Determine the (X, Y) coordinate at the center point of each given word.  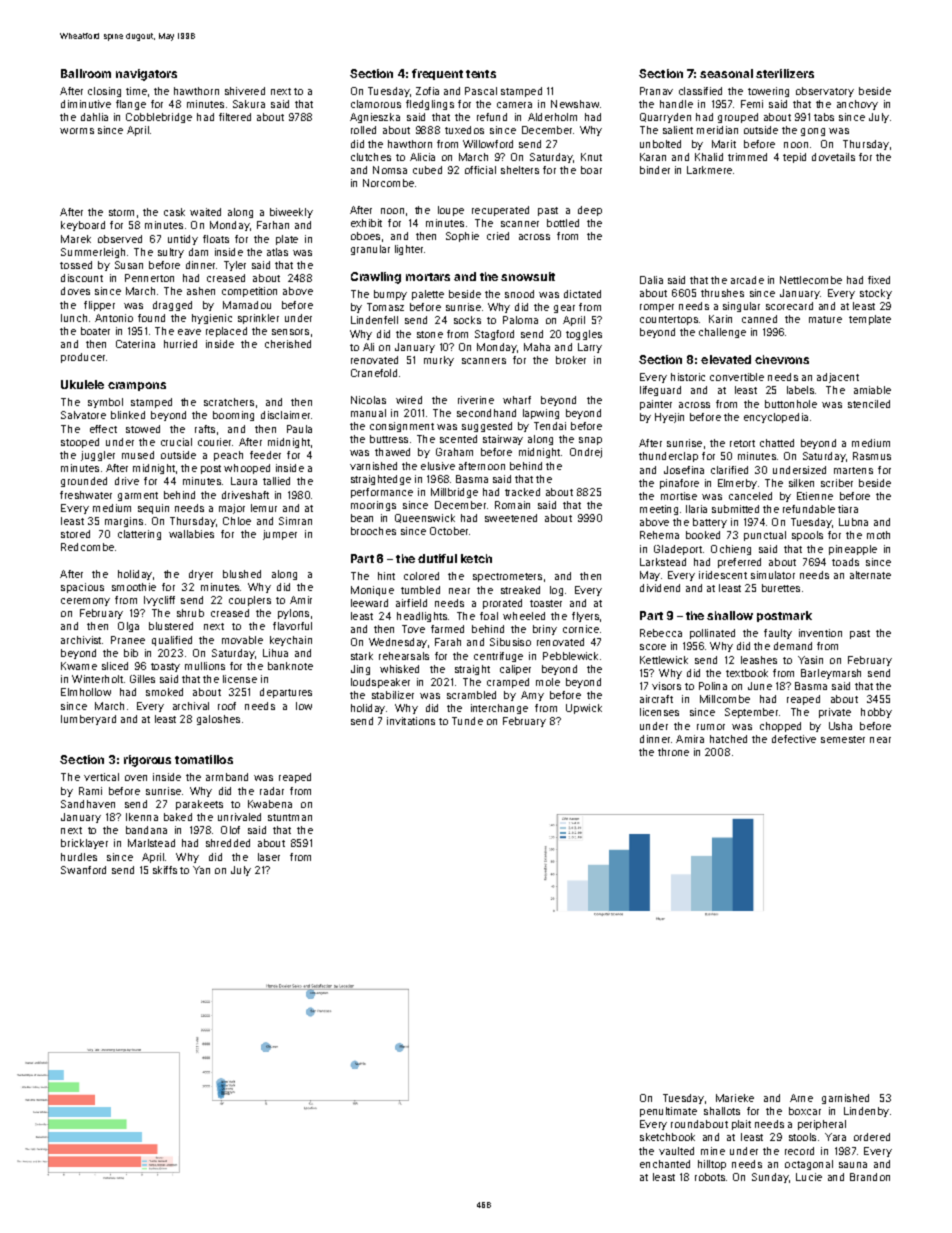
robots (710, 1177)
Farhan (273, 225)
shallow (730, 615)
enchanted (665, 1164)
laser (269, 857)
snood (519, 294)
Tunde (467, 721)
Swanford (83, 870)
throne (673, 752)
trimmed (747, 157)
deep (590, 211)
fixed (879, 280)
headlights (422, 617)
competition (249, 292)
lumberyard (88, 720)
